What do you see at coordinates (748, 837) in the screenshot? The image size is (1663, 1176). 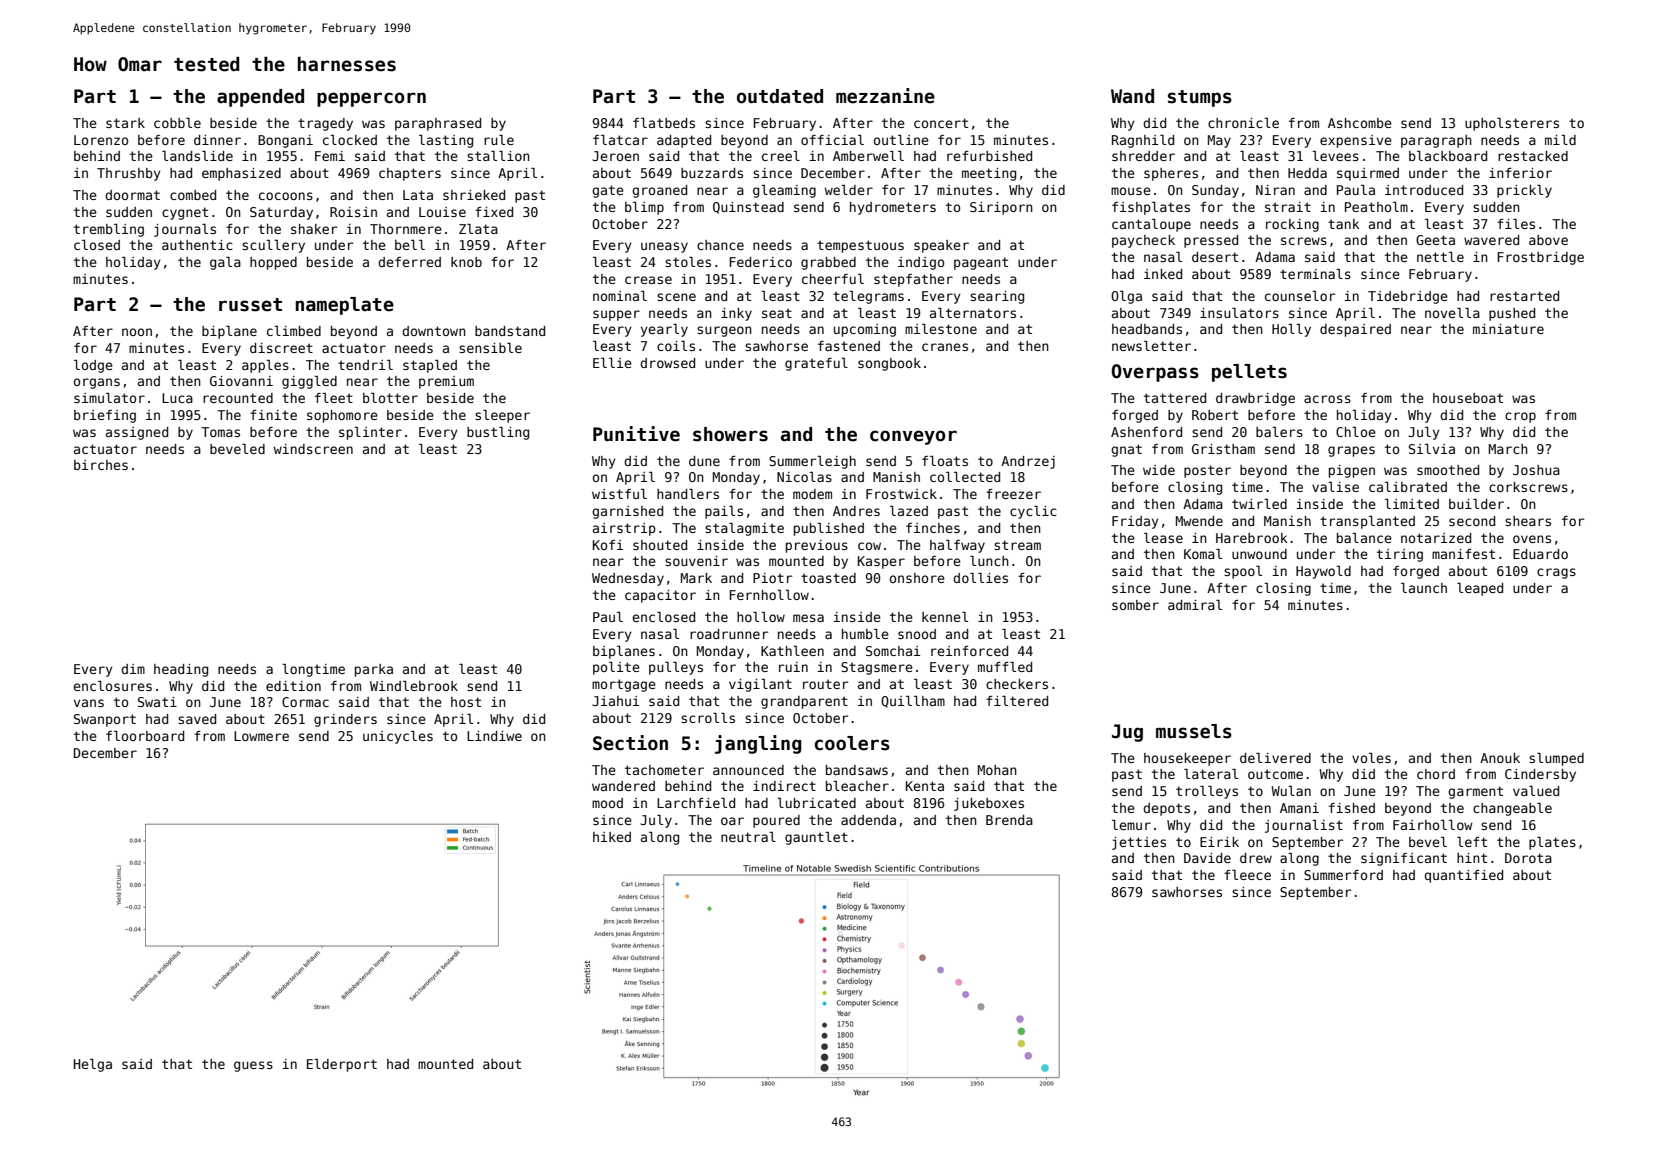 I see `neutral` at bounding box center [748, 837].
